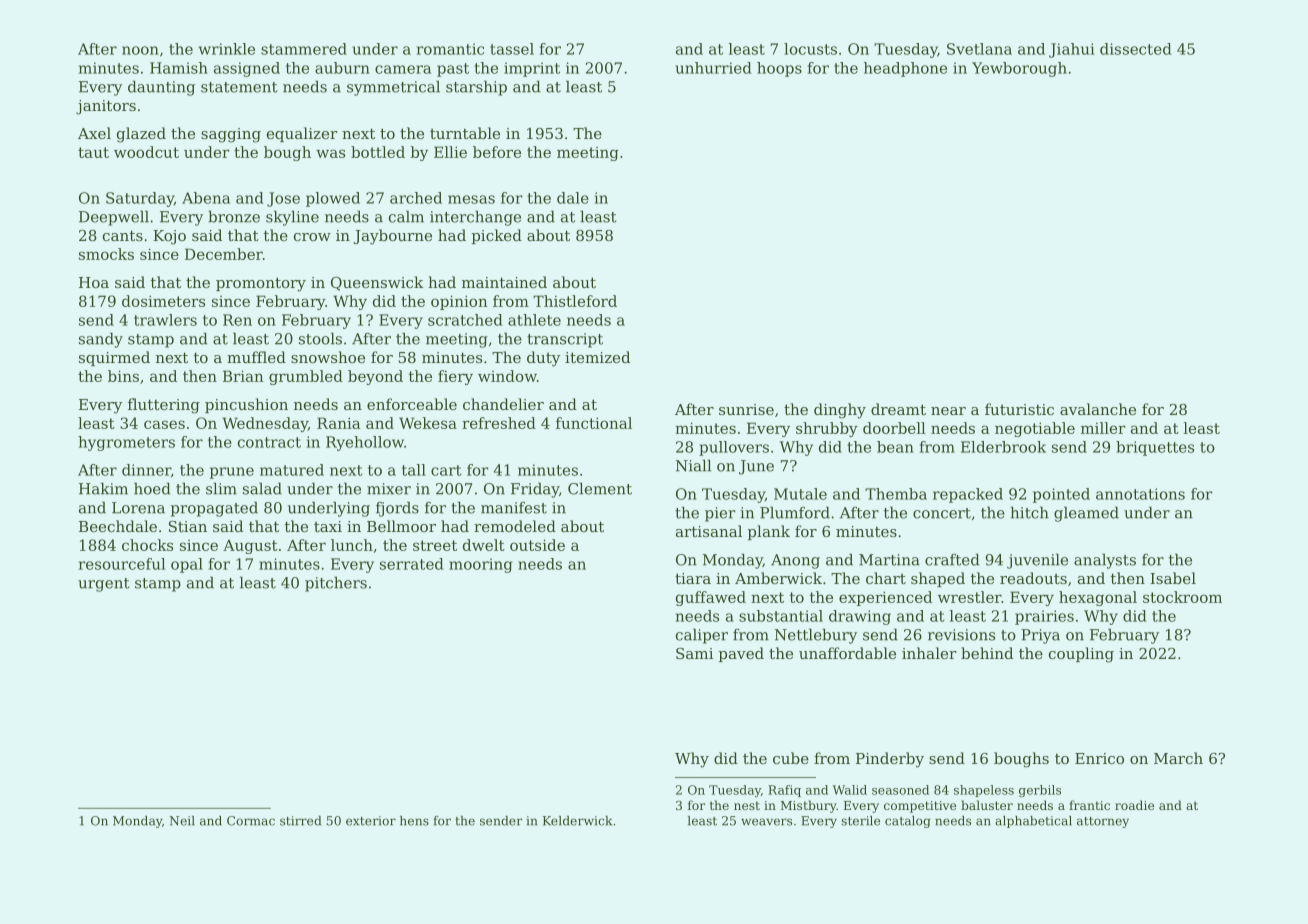 The width and height of the page is (1308, 924). Describe the element at coordinates (577, 821) in the page. I see `Kelderwick` at that location.
